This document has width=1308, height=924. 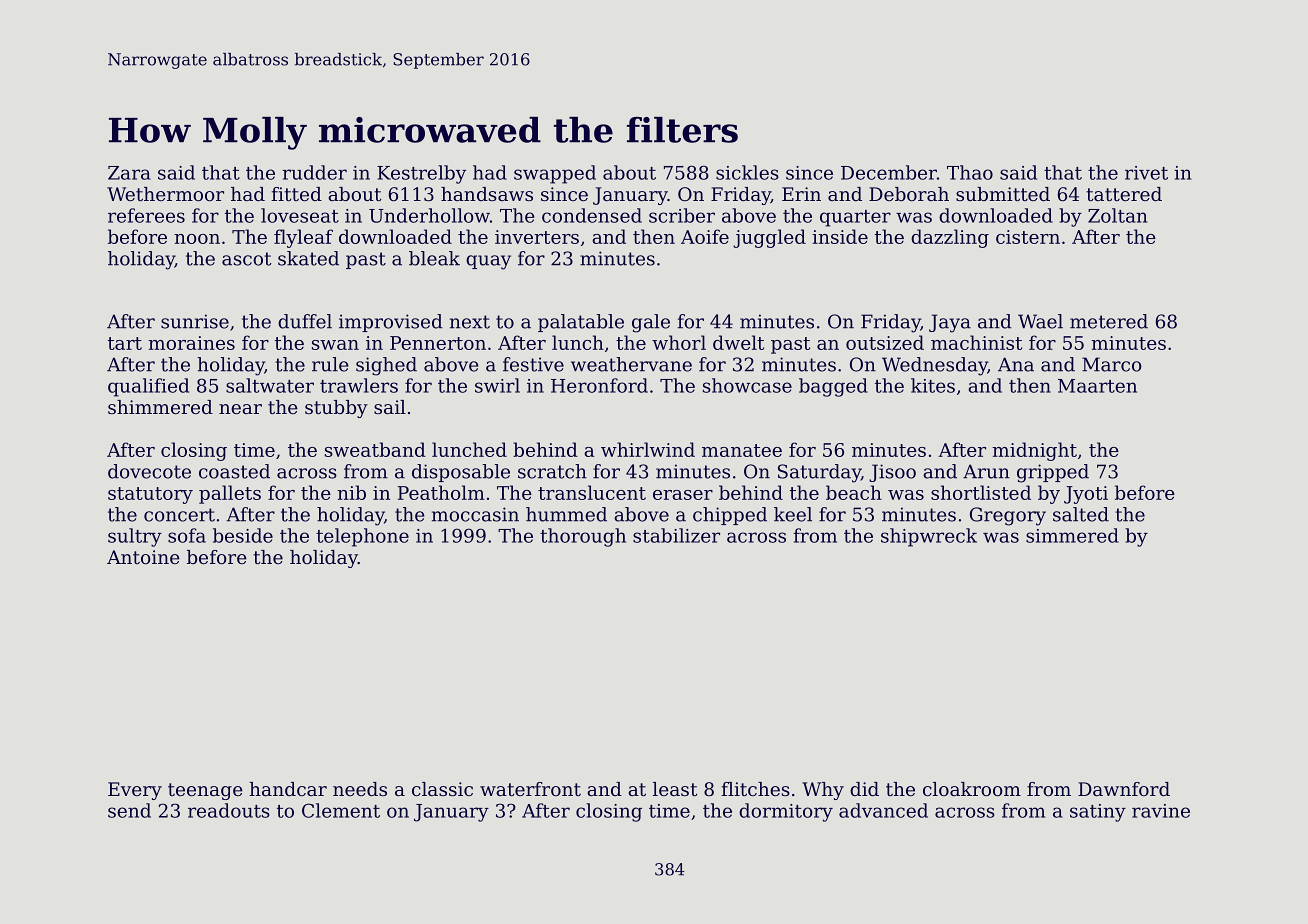 What do you see at coordinates (933, 385) in the document?
I see `kites` at bounding box center [933, 385].
